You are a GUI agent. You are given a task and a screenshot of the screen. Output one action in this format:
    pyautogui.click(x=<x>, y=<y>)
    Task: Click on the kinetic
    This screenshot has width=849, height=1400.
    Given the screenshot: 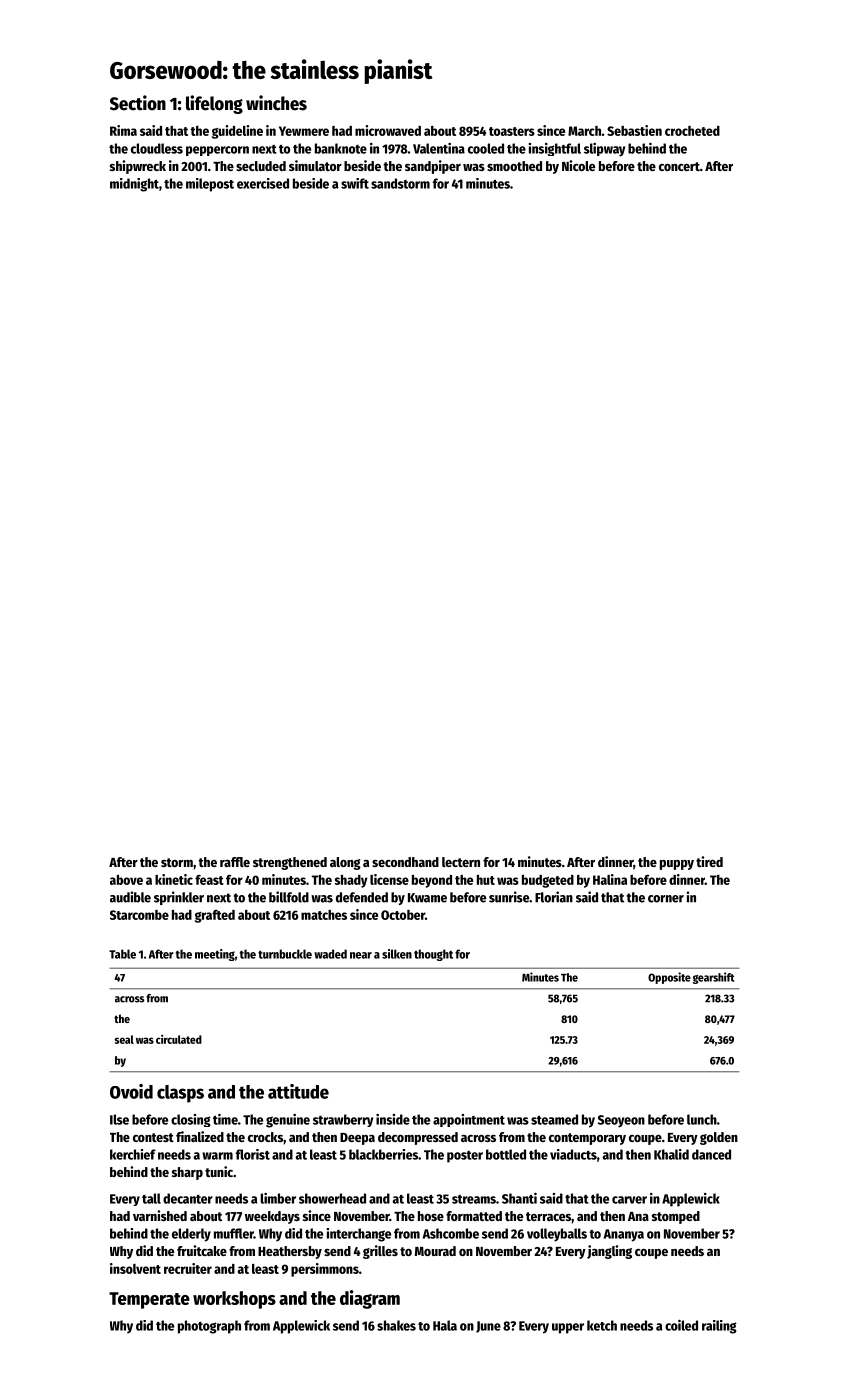 What is the action you would take?
    pyautogui.click(x=174, y=879)
